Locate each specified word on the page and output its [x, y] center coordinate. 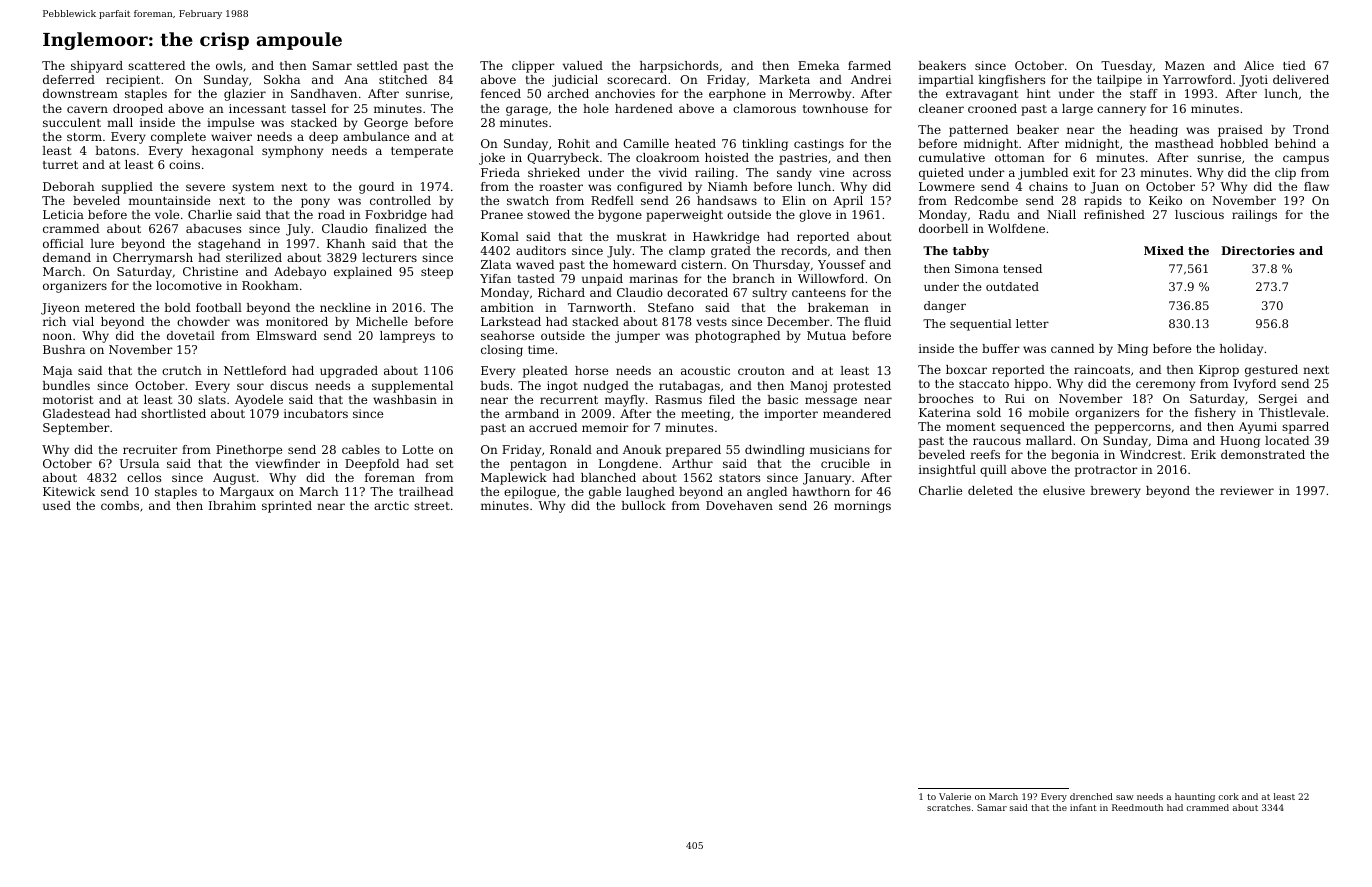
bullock [643, 505]
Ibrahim [232, 505]
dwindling [775, 451]
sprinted [287, 507]
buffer [1001, 348]
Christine [210, 271]
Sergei [1278, 400]
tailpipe [1119, 81]
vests [711, 322]
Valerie [955, 796]
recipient [133, 81]
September [76, 429]
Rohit [574, 143]
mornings [862, 507]
